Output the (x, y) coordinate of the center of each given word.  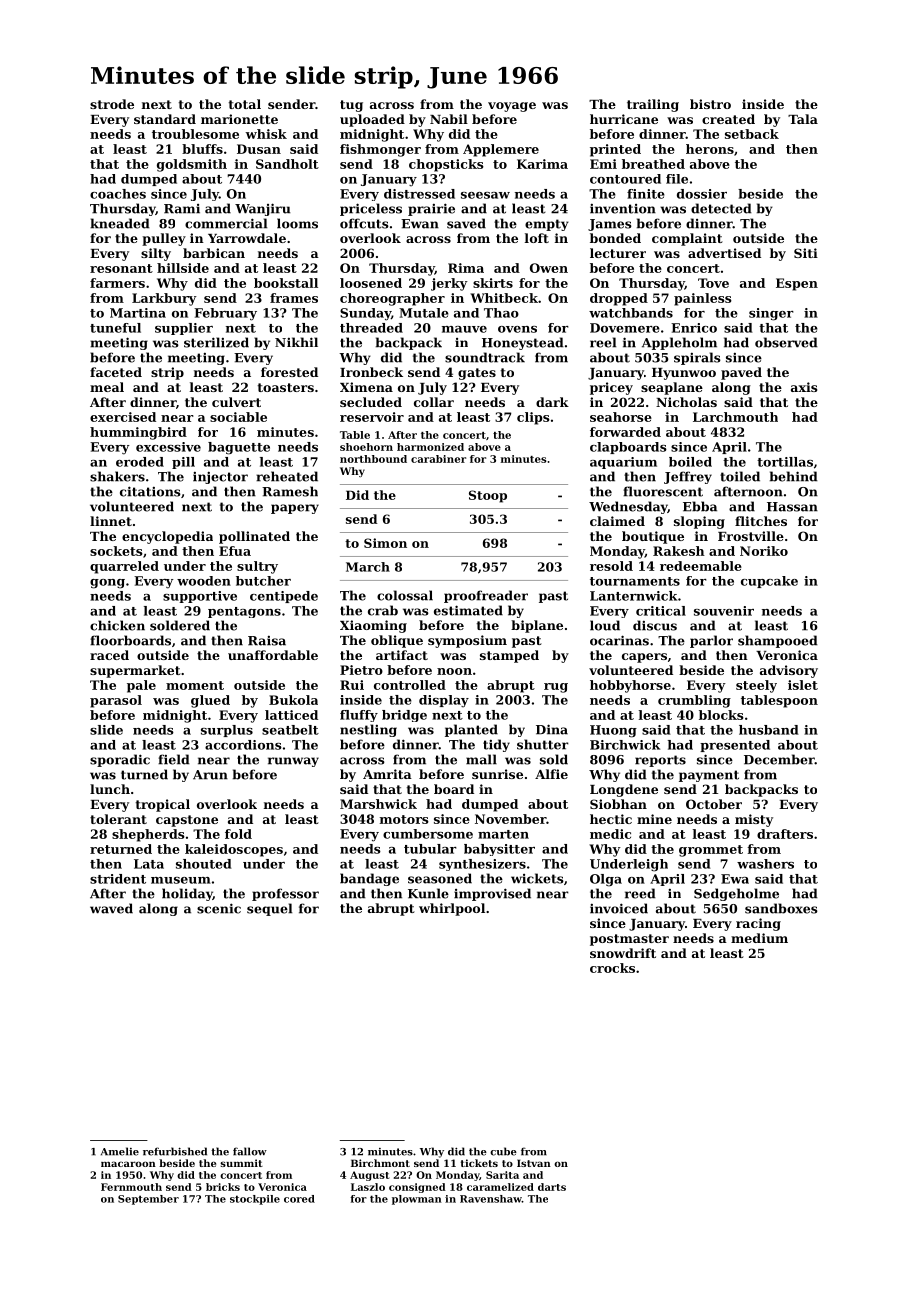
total (245, 104)
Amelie (120, 1151)
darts (552, 1187)
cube (503, 1151)
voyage (512, 107)
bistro (710, 104)
